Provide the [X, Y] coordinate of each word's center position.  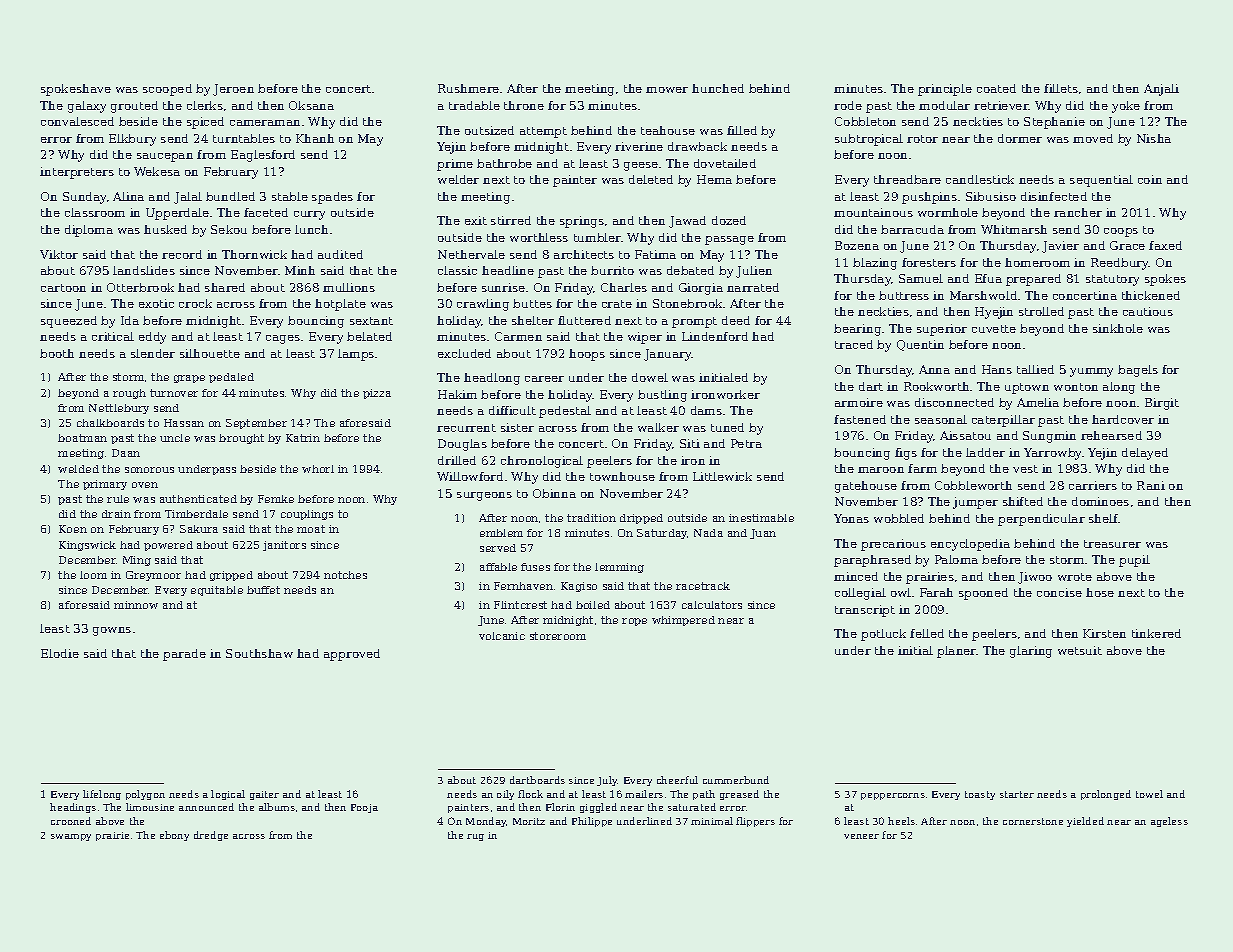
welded [78, 469]
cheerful [677, 780]
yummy [1091, 372]
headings [73, 808]
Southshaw [259, 653]
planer [957, 652]
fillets [1061, 88]
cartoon [63, 288]
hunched [718, 88]
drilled [457, 460]
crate [617, 304]
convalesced [77, 121]
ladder [985, 452]
